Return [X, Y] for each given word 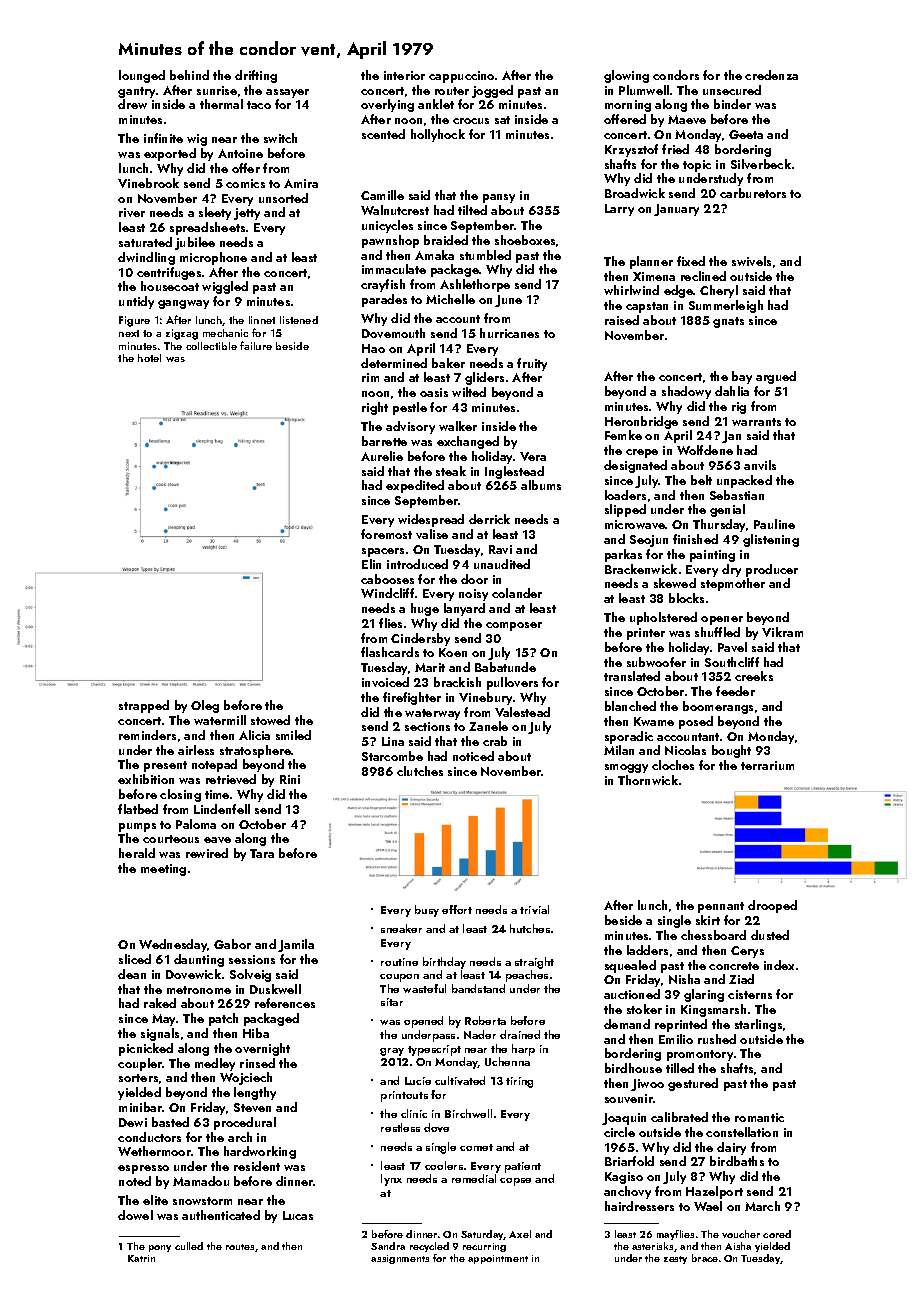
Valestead [522, 712]
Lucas [298, 1215]
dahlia [732, 391]
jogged [492, 91]
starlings [758, 1025]
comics [245, 183]
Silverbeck [761, 164]
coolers [444, 1165]
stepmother [733, 584]
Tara [262, 853]
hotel [149, 358]
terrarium [767, 765]
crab [495, 741]
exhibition [146, 779]
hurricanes [509, 333]
